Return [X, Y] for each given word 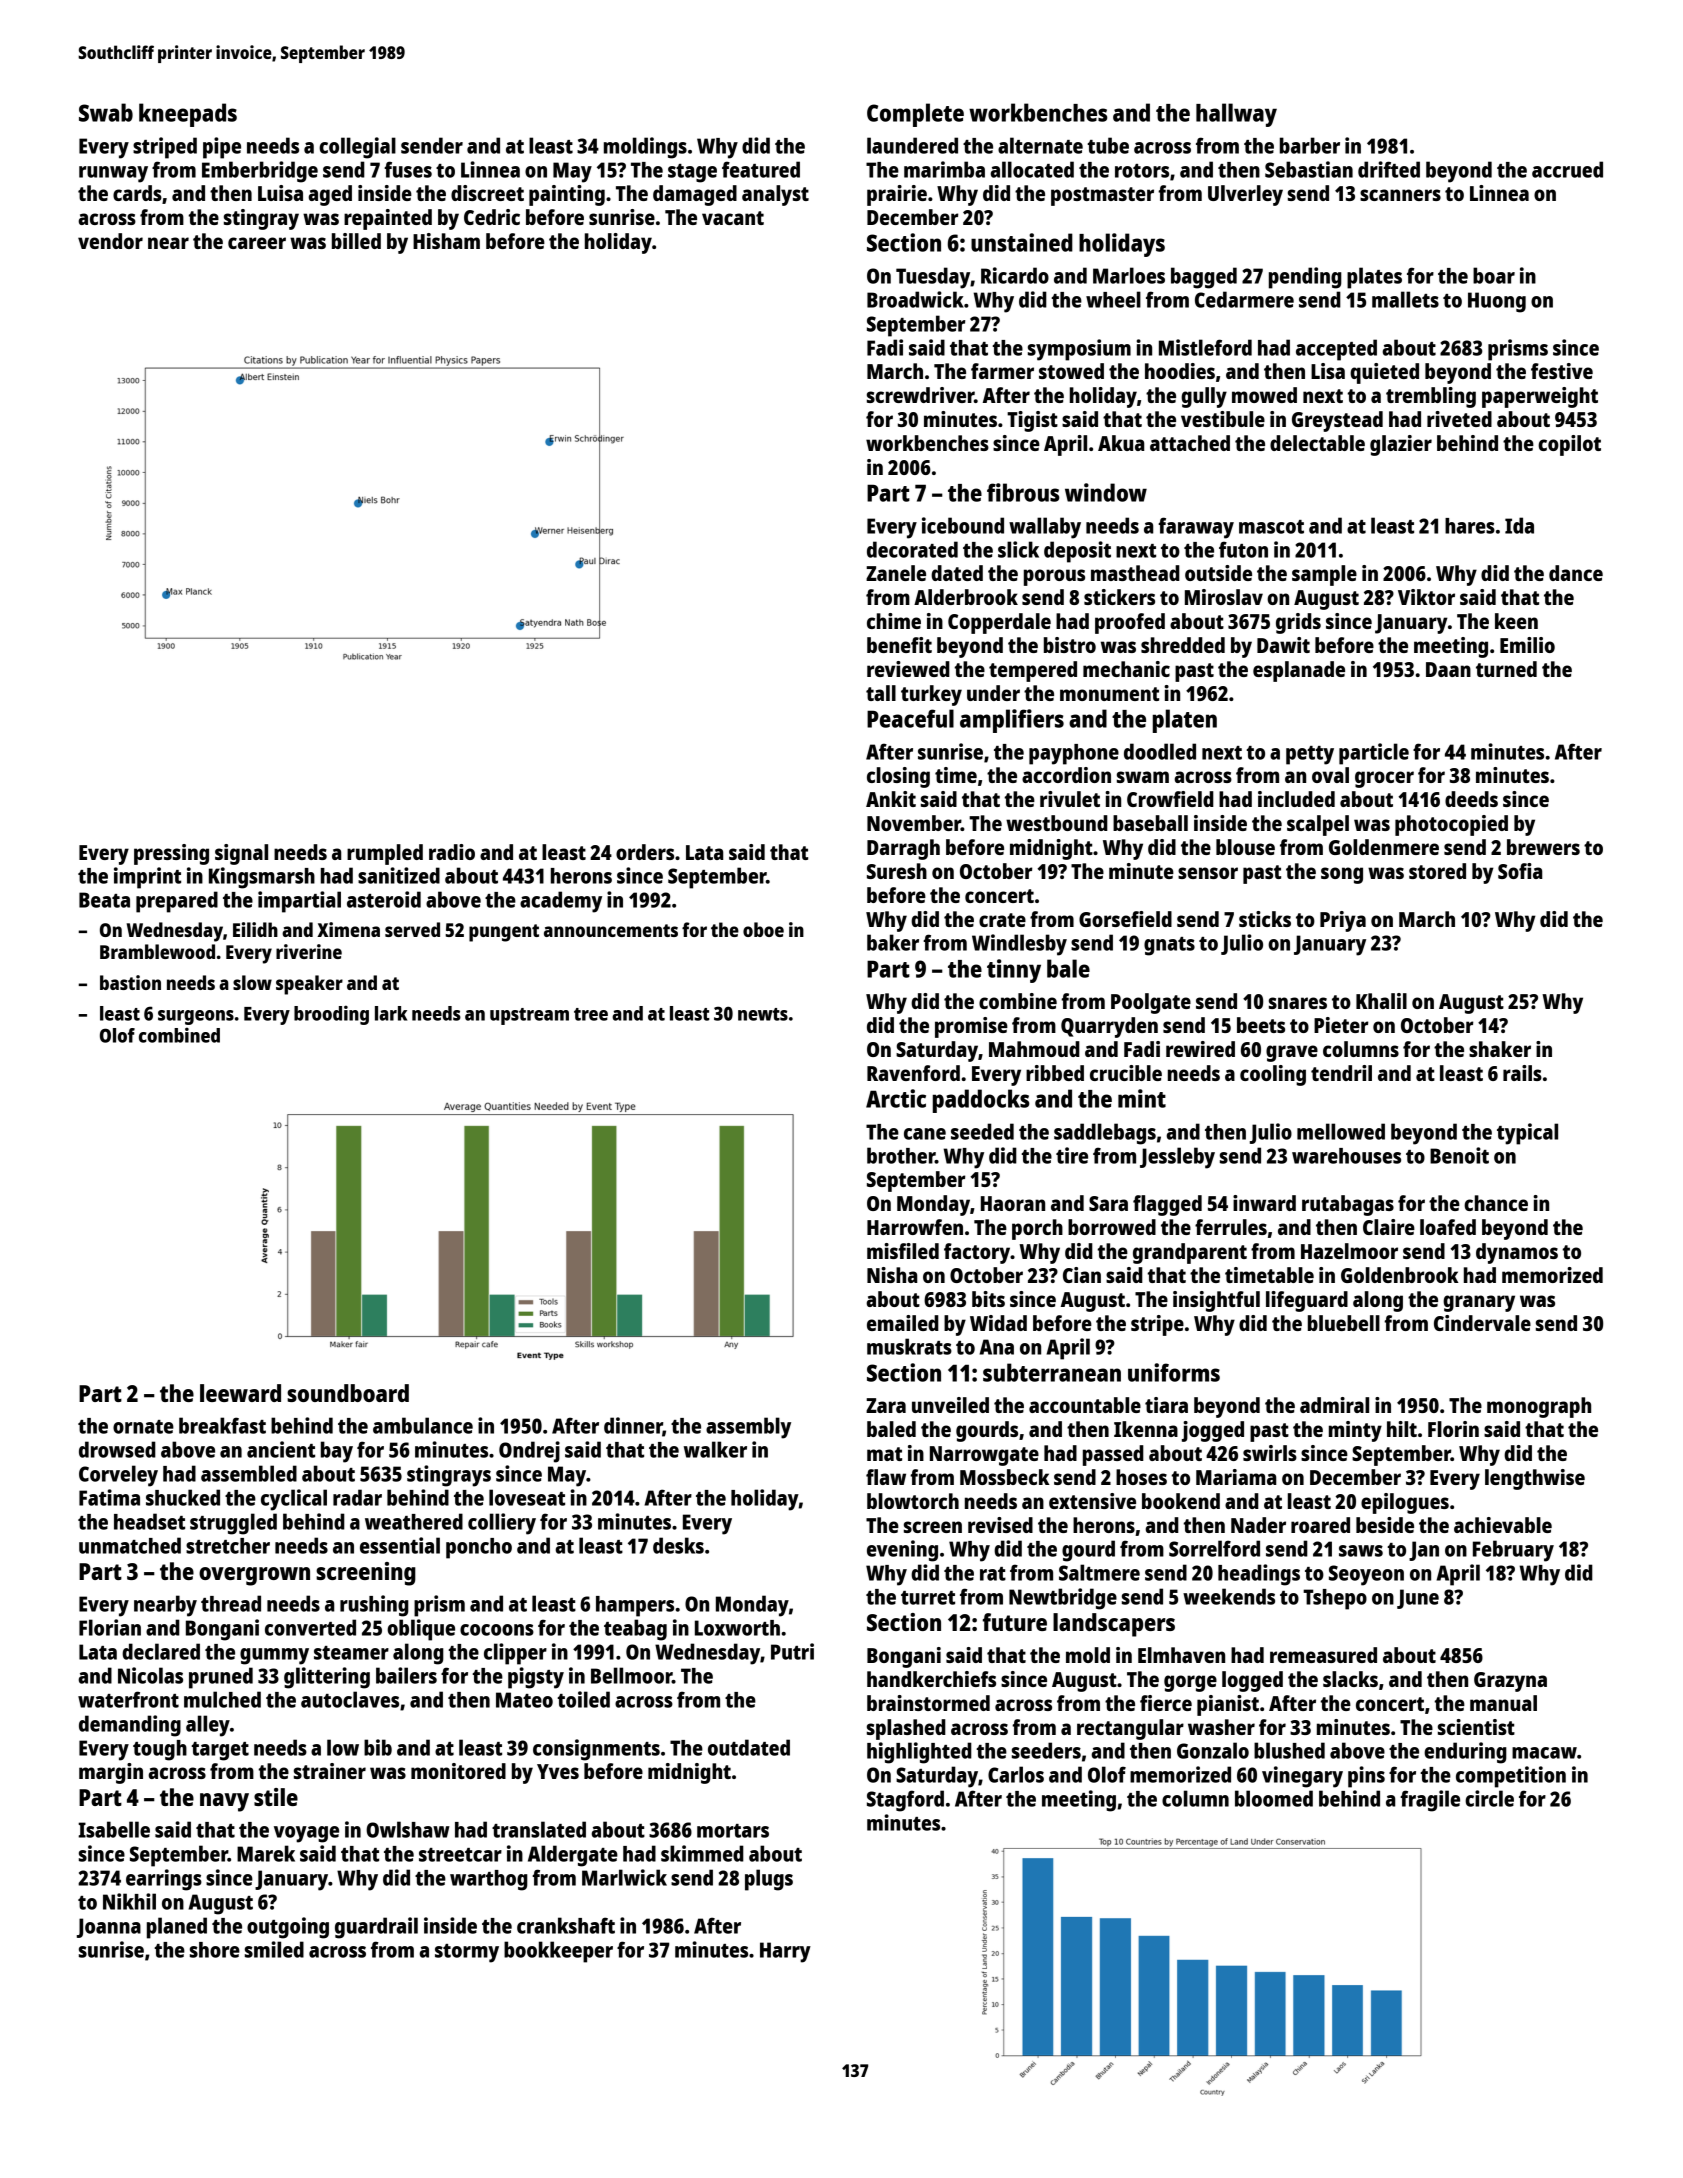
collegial [357, 148]
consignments [596, 1750]
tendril [1341, 1073]
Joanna [109, 1928]
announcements [611, 930]
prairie [897, 195]
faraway [1196, 528]
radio [452, 852]
